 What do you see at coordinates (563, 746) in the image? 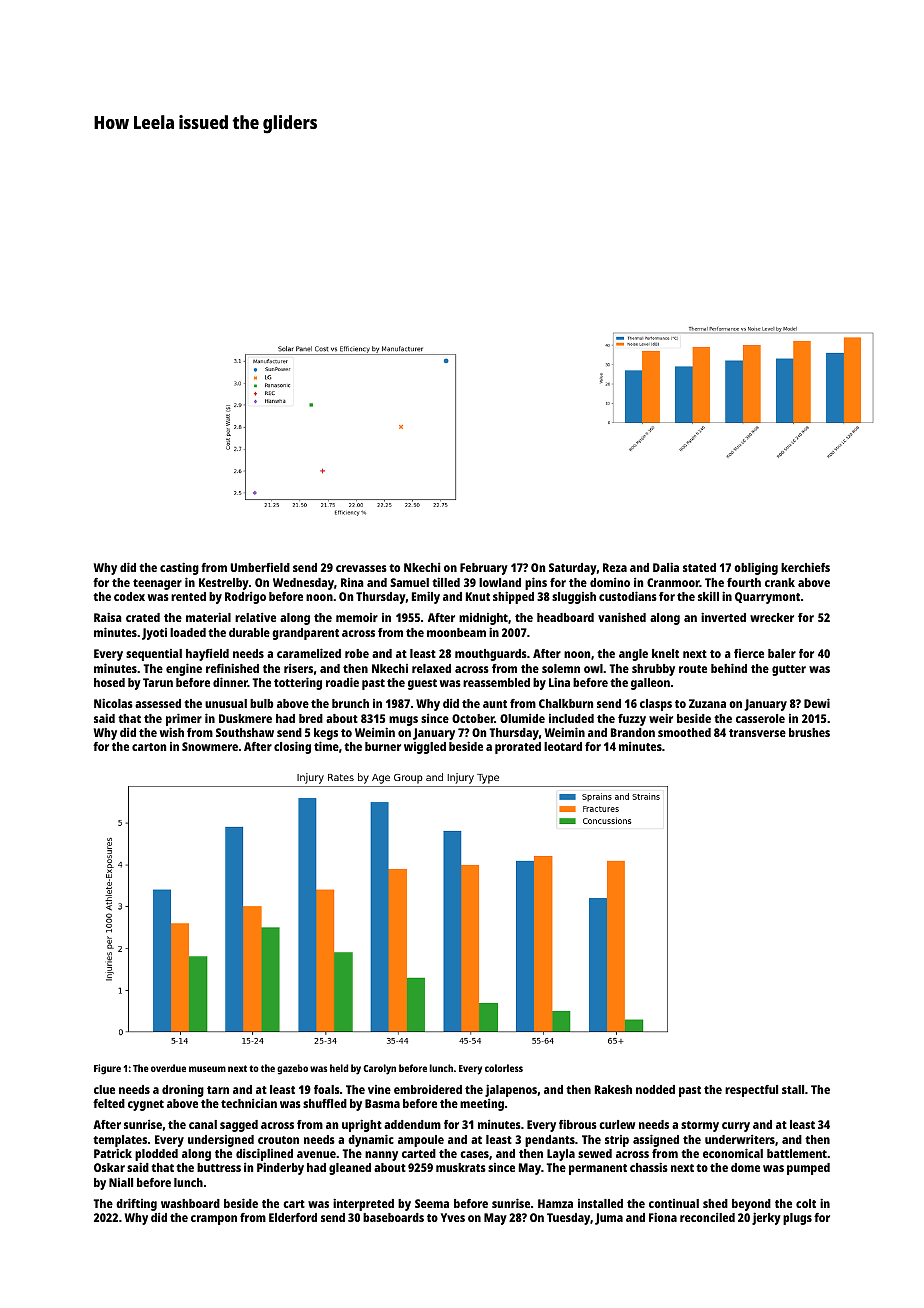
I see `leotard` at bounding box center [563, 746].
